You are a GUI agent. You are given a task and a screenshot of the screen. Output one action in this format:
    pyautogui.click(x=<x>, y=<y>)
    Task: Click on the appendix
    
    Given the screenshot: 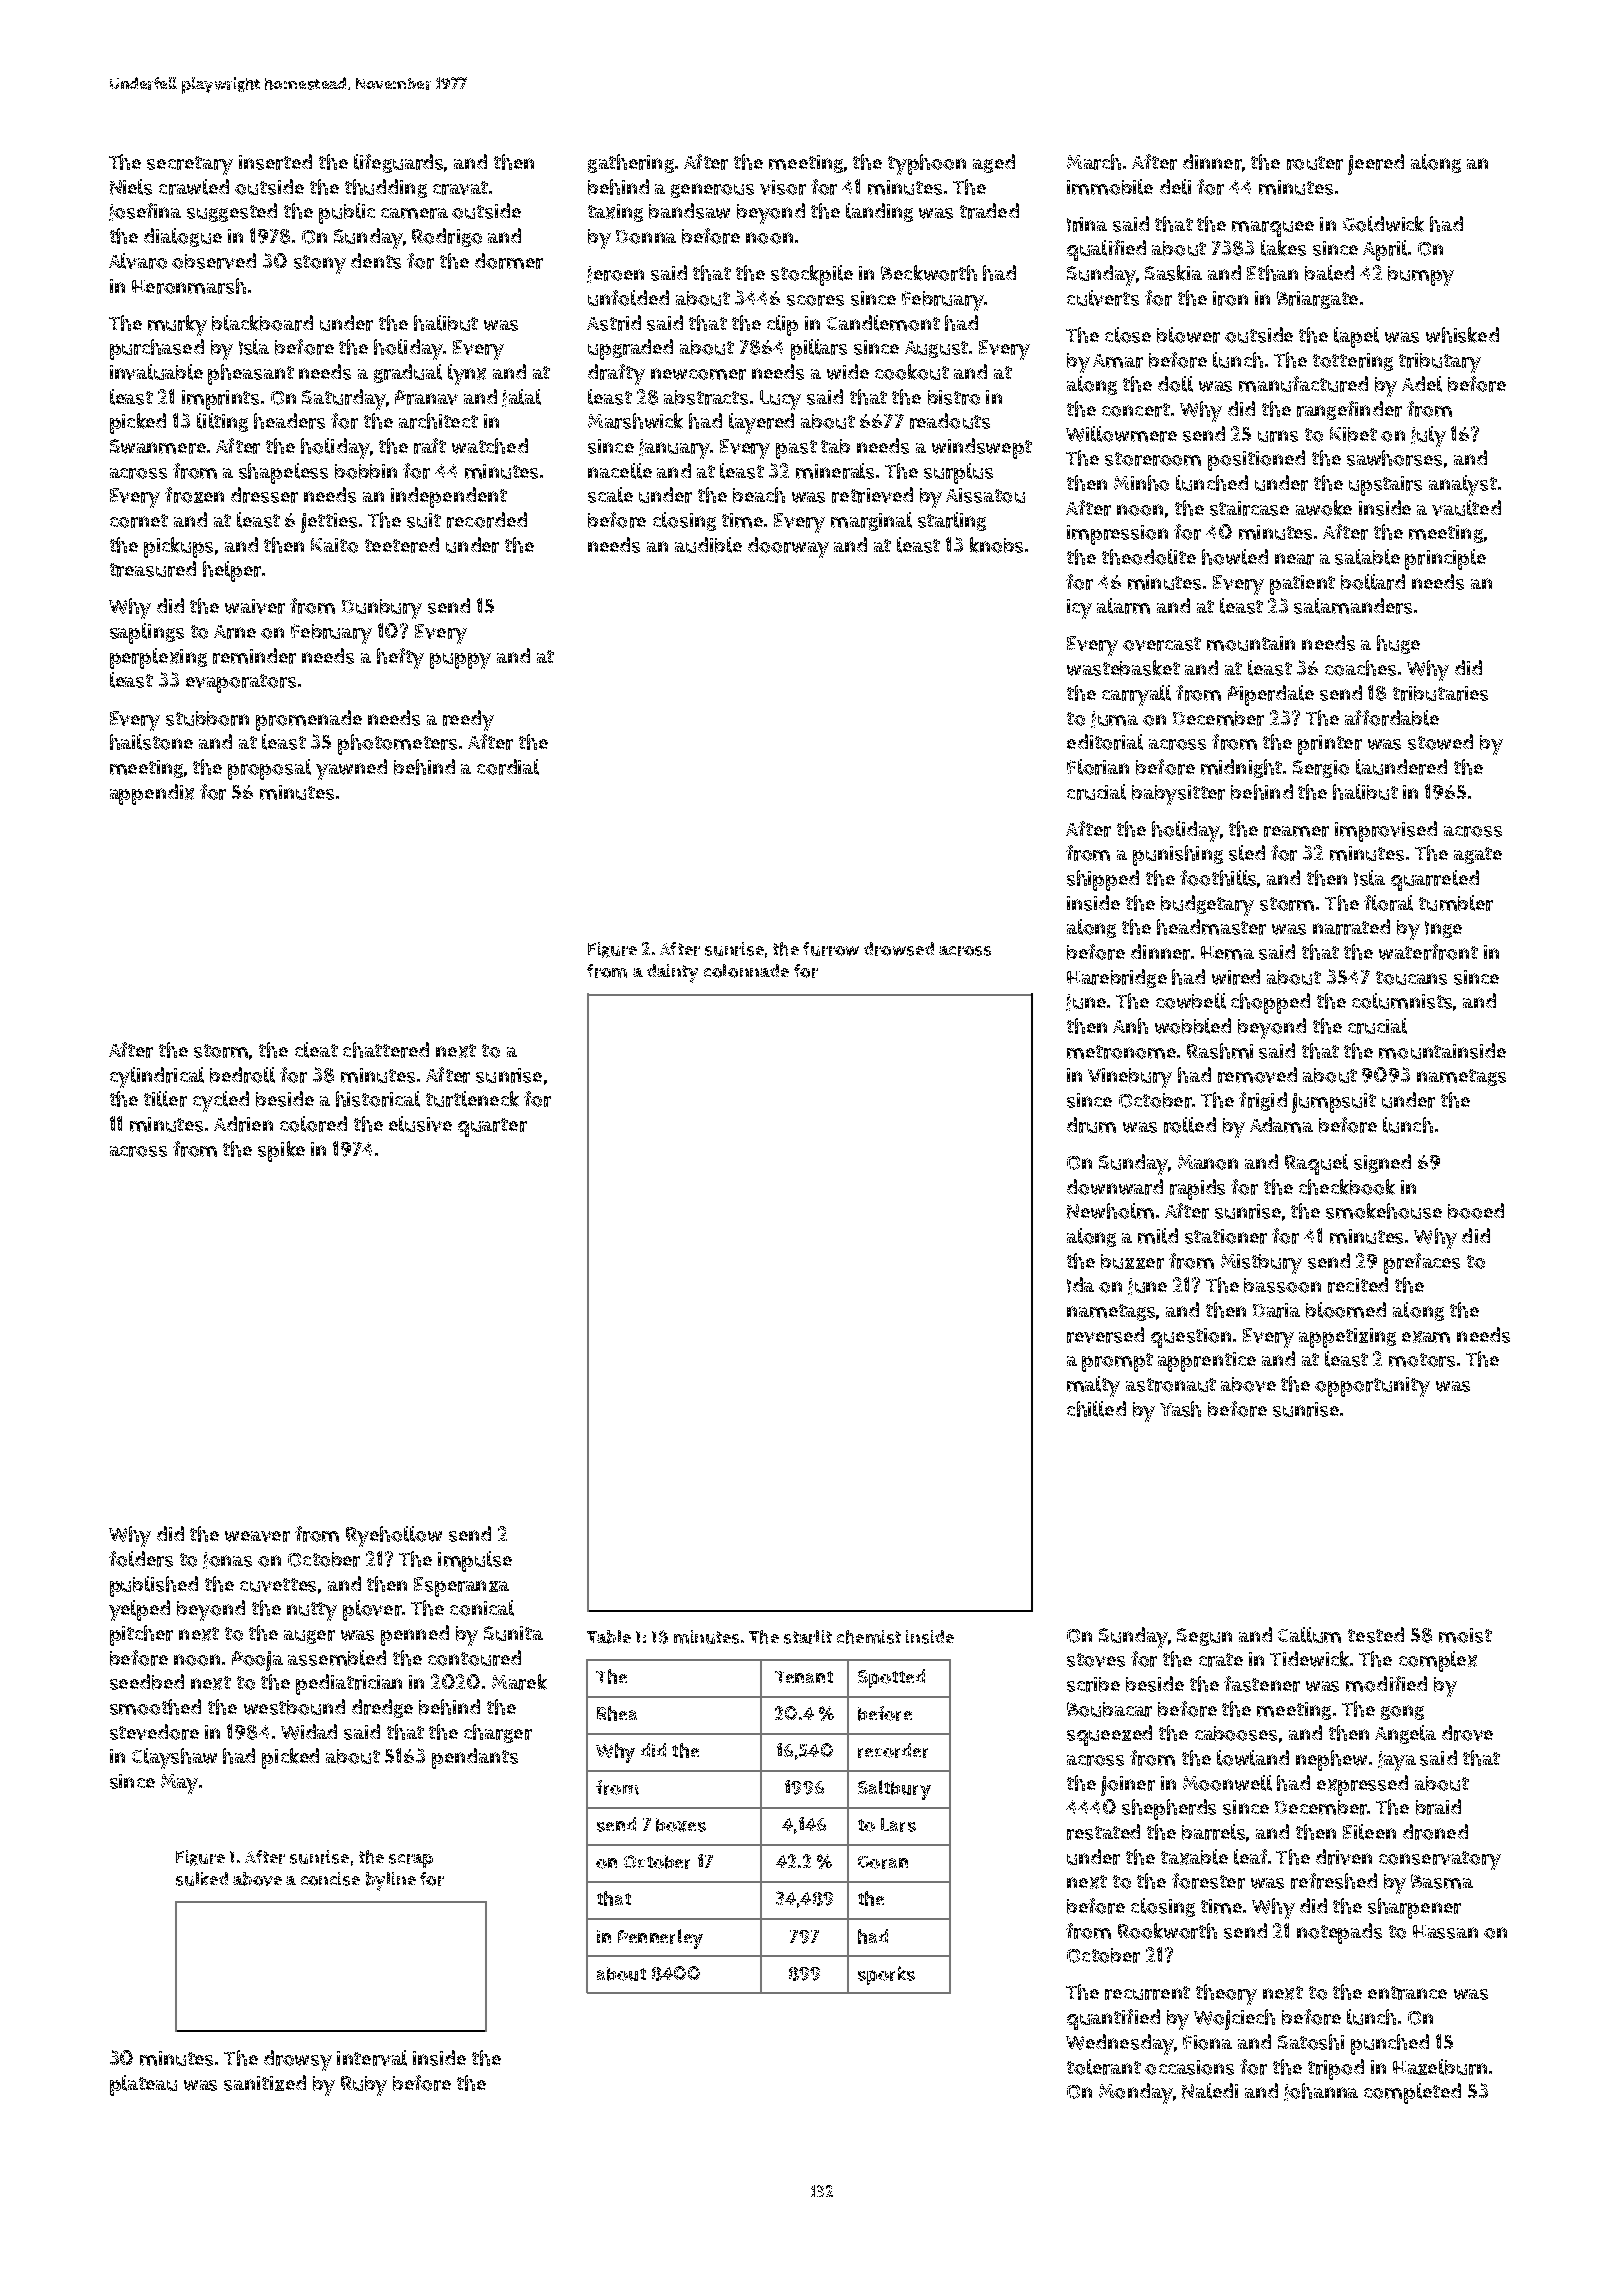 What is the action you would take?
    pyautogui.click(x=152, y=794)
